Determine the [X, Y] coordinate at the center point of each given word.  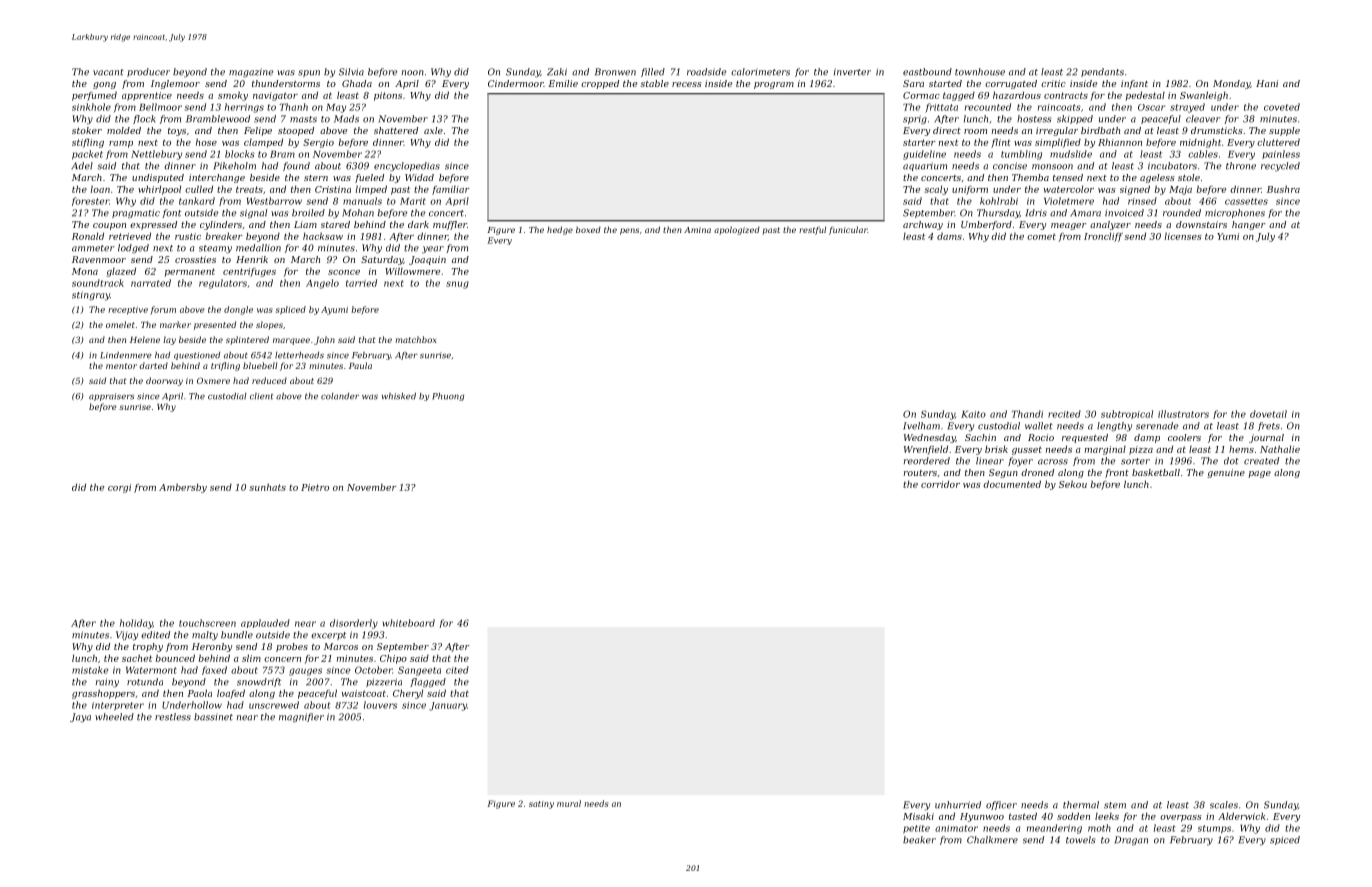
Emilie [563, 83]
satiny [541, 805]
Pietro [315, 487]
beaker [919, 840]
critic [1053, 83]
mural [569, 803]
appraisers [111, 397]
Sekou [1073, 484]
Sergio [318, 143]
